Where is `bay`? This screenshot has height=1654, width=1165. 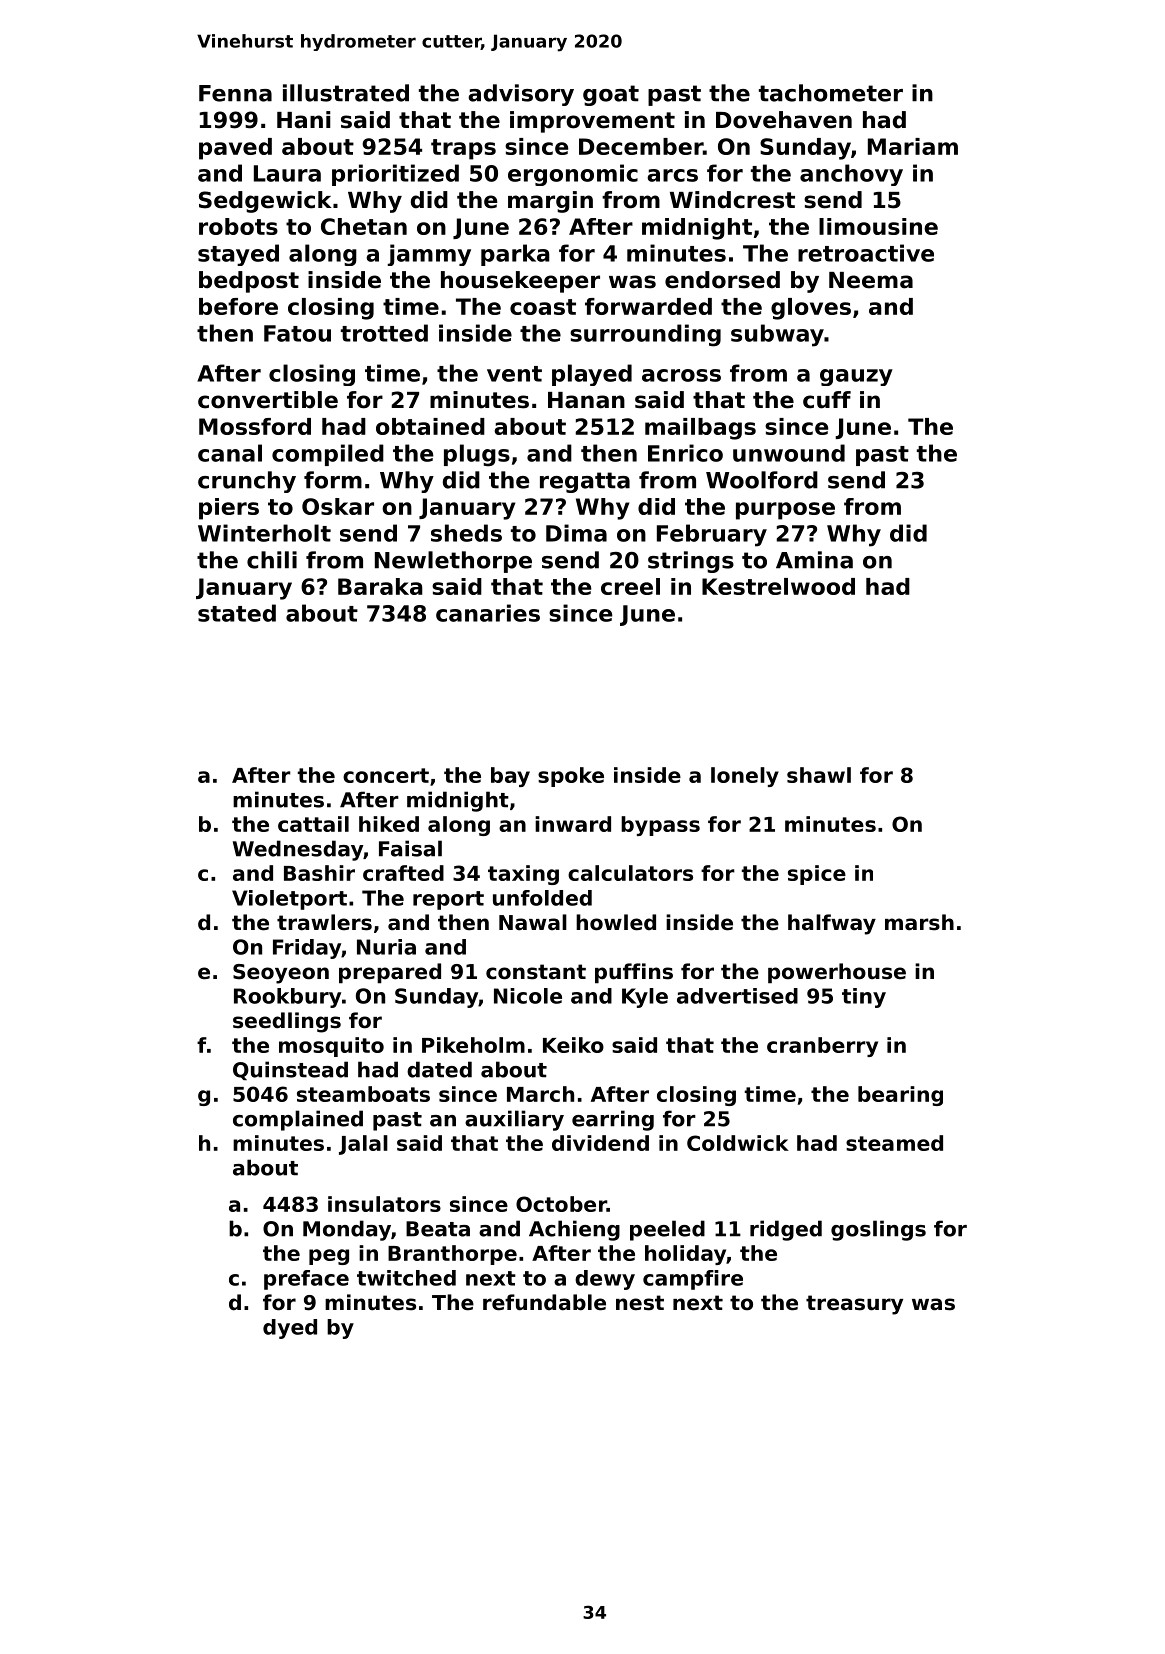
bay is located at coordinates (510, 777).
